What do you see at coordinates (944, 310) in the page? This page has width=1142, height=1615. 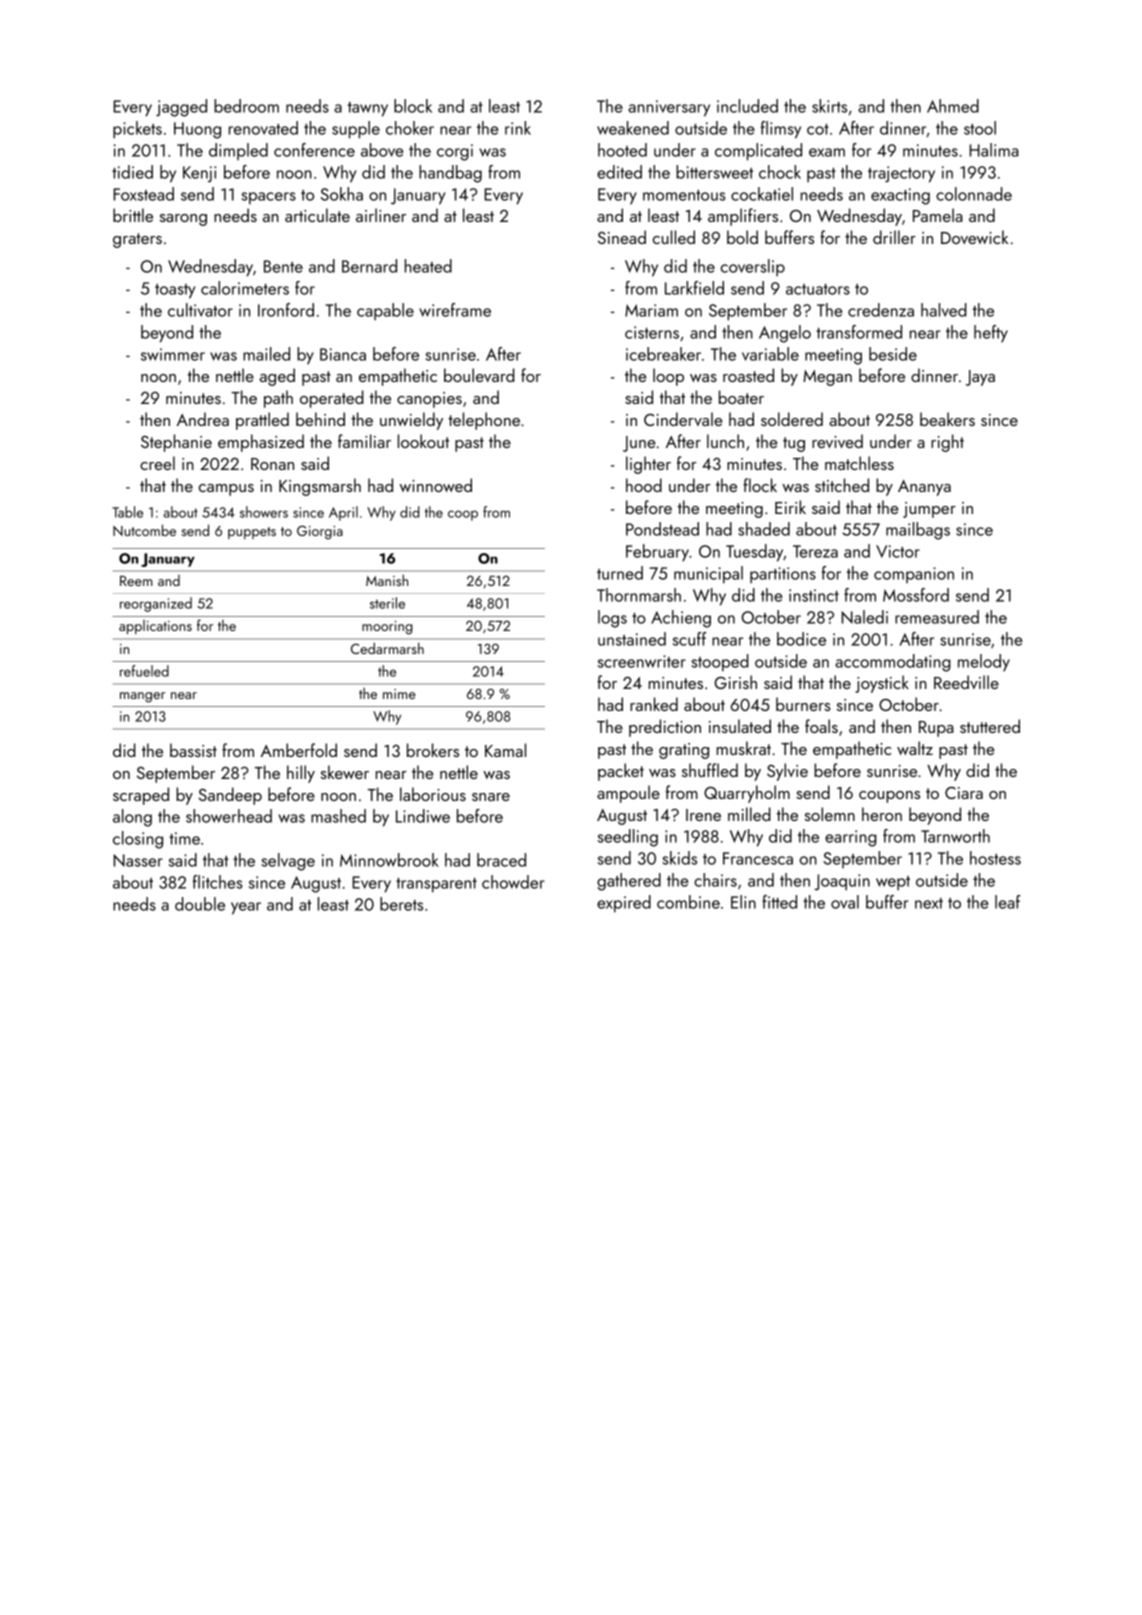 I see `halved` at bounding box center [944, 310].
